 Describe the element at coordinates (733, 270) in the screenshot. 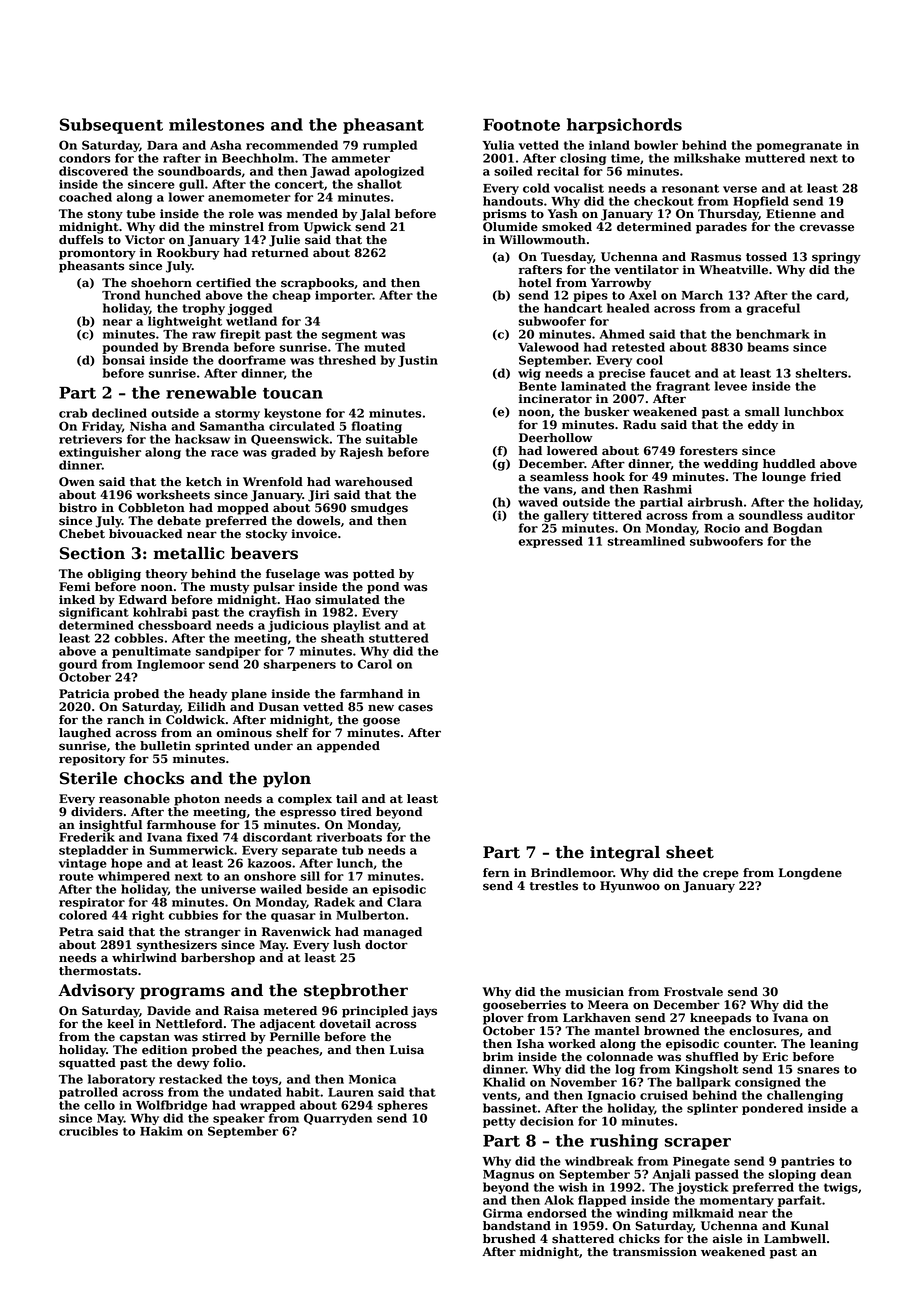

I see `Wheatville` at that location.
